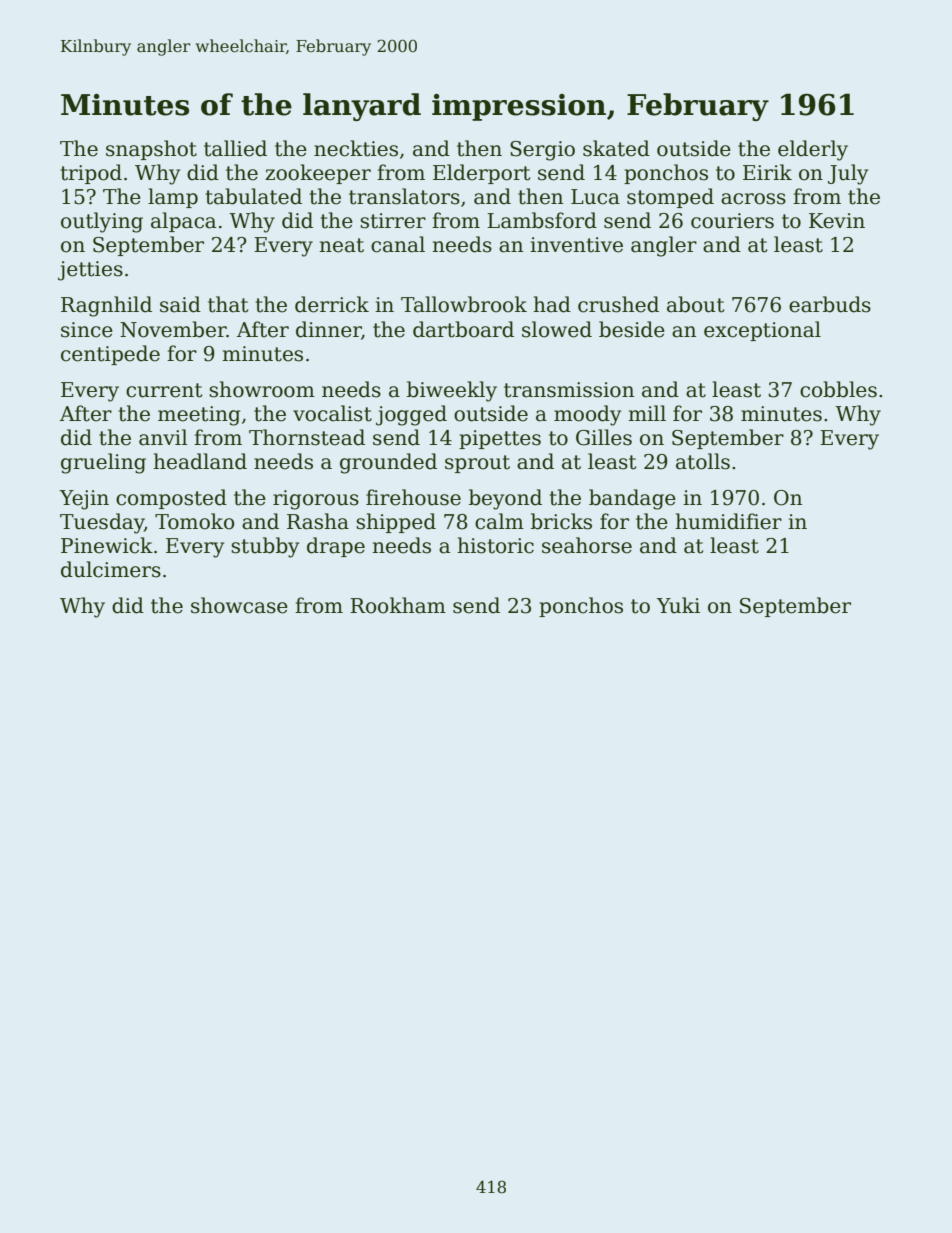 The width and height of the page is (952, 1233). I want to click on derrick, so click(332, 304).
